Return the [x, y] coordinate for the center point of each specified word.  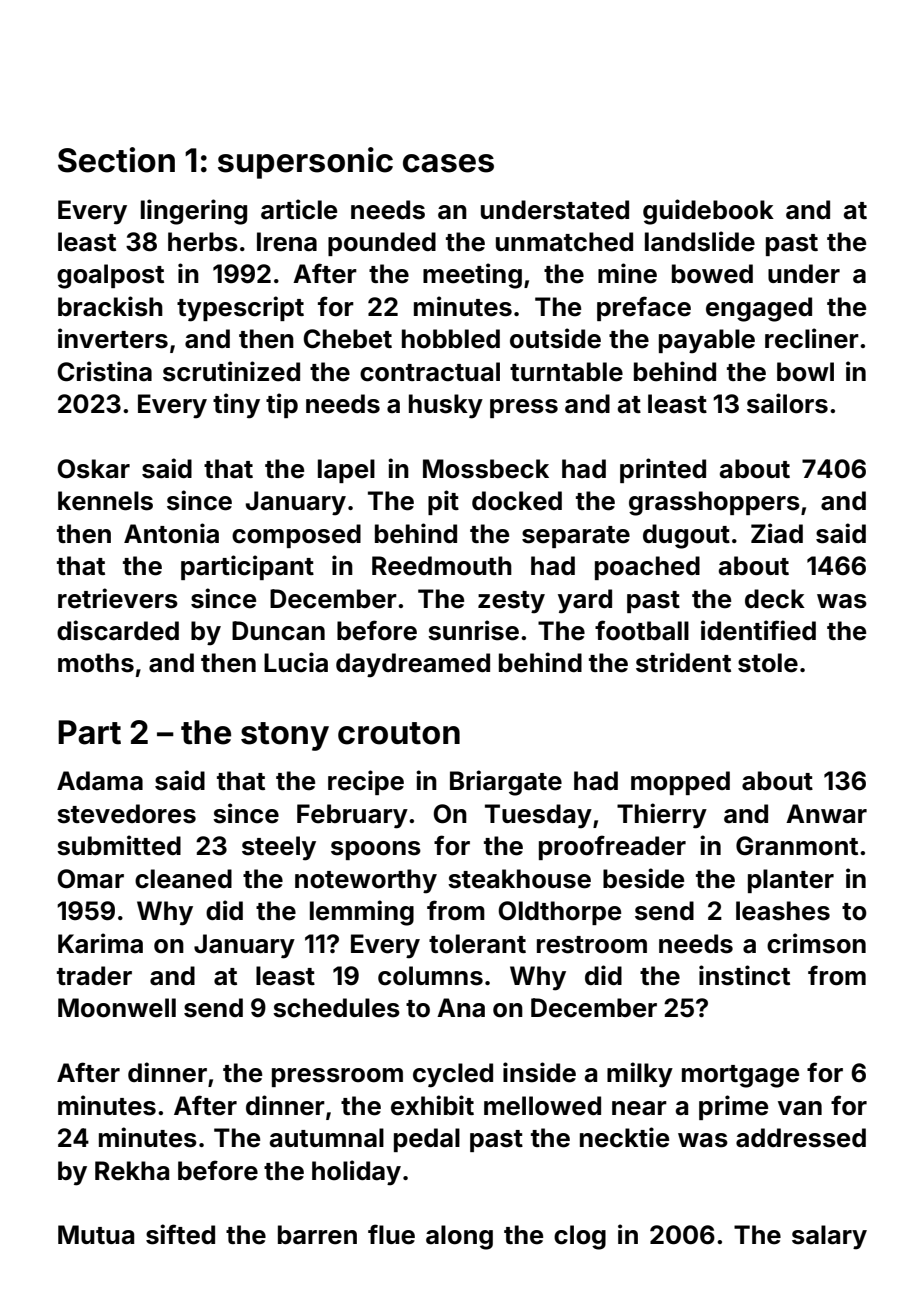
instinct [744, 975]
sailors [787, 403]
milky [640, 1075]
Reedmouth [442, 566]
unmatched [564, 242]
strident [683, 662]
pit [443, 502]
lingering [194, 212]
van [800, 1108]
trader [94, 976]
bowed [712, 274]
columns [430, 976]
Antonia [171, 533]
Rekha [132, 1171]
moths [96, 663]
